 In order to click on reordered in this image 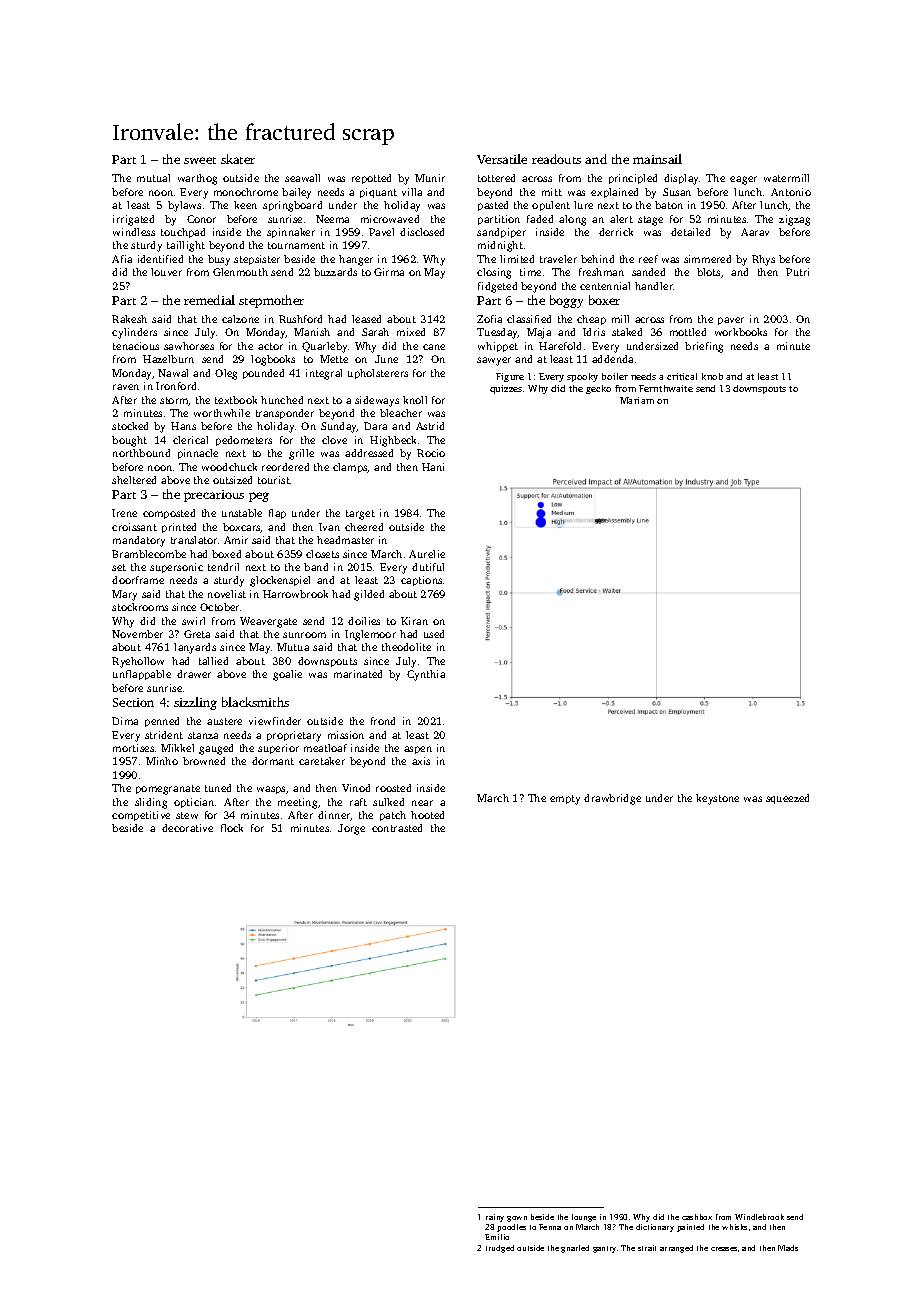, I will do `click(285, 467)`.
